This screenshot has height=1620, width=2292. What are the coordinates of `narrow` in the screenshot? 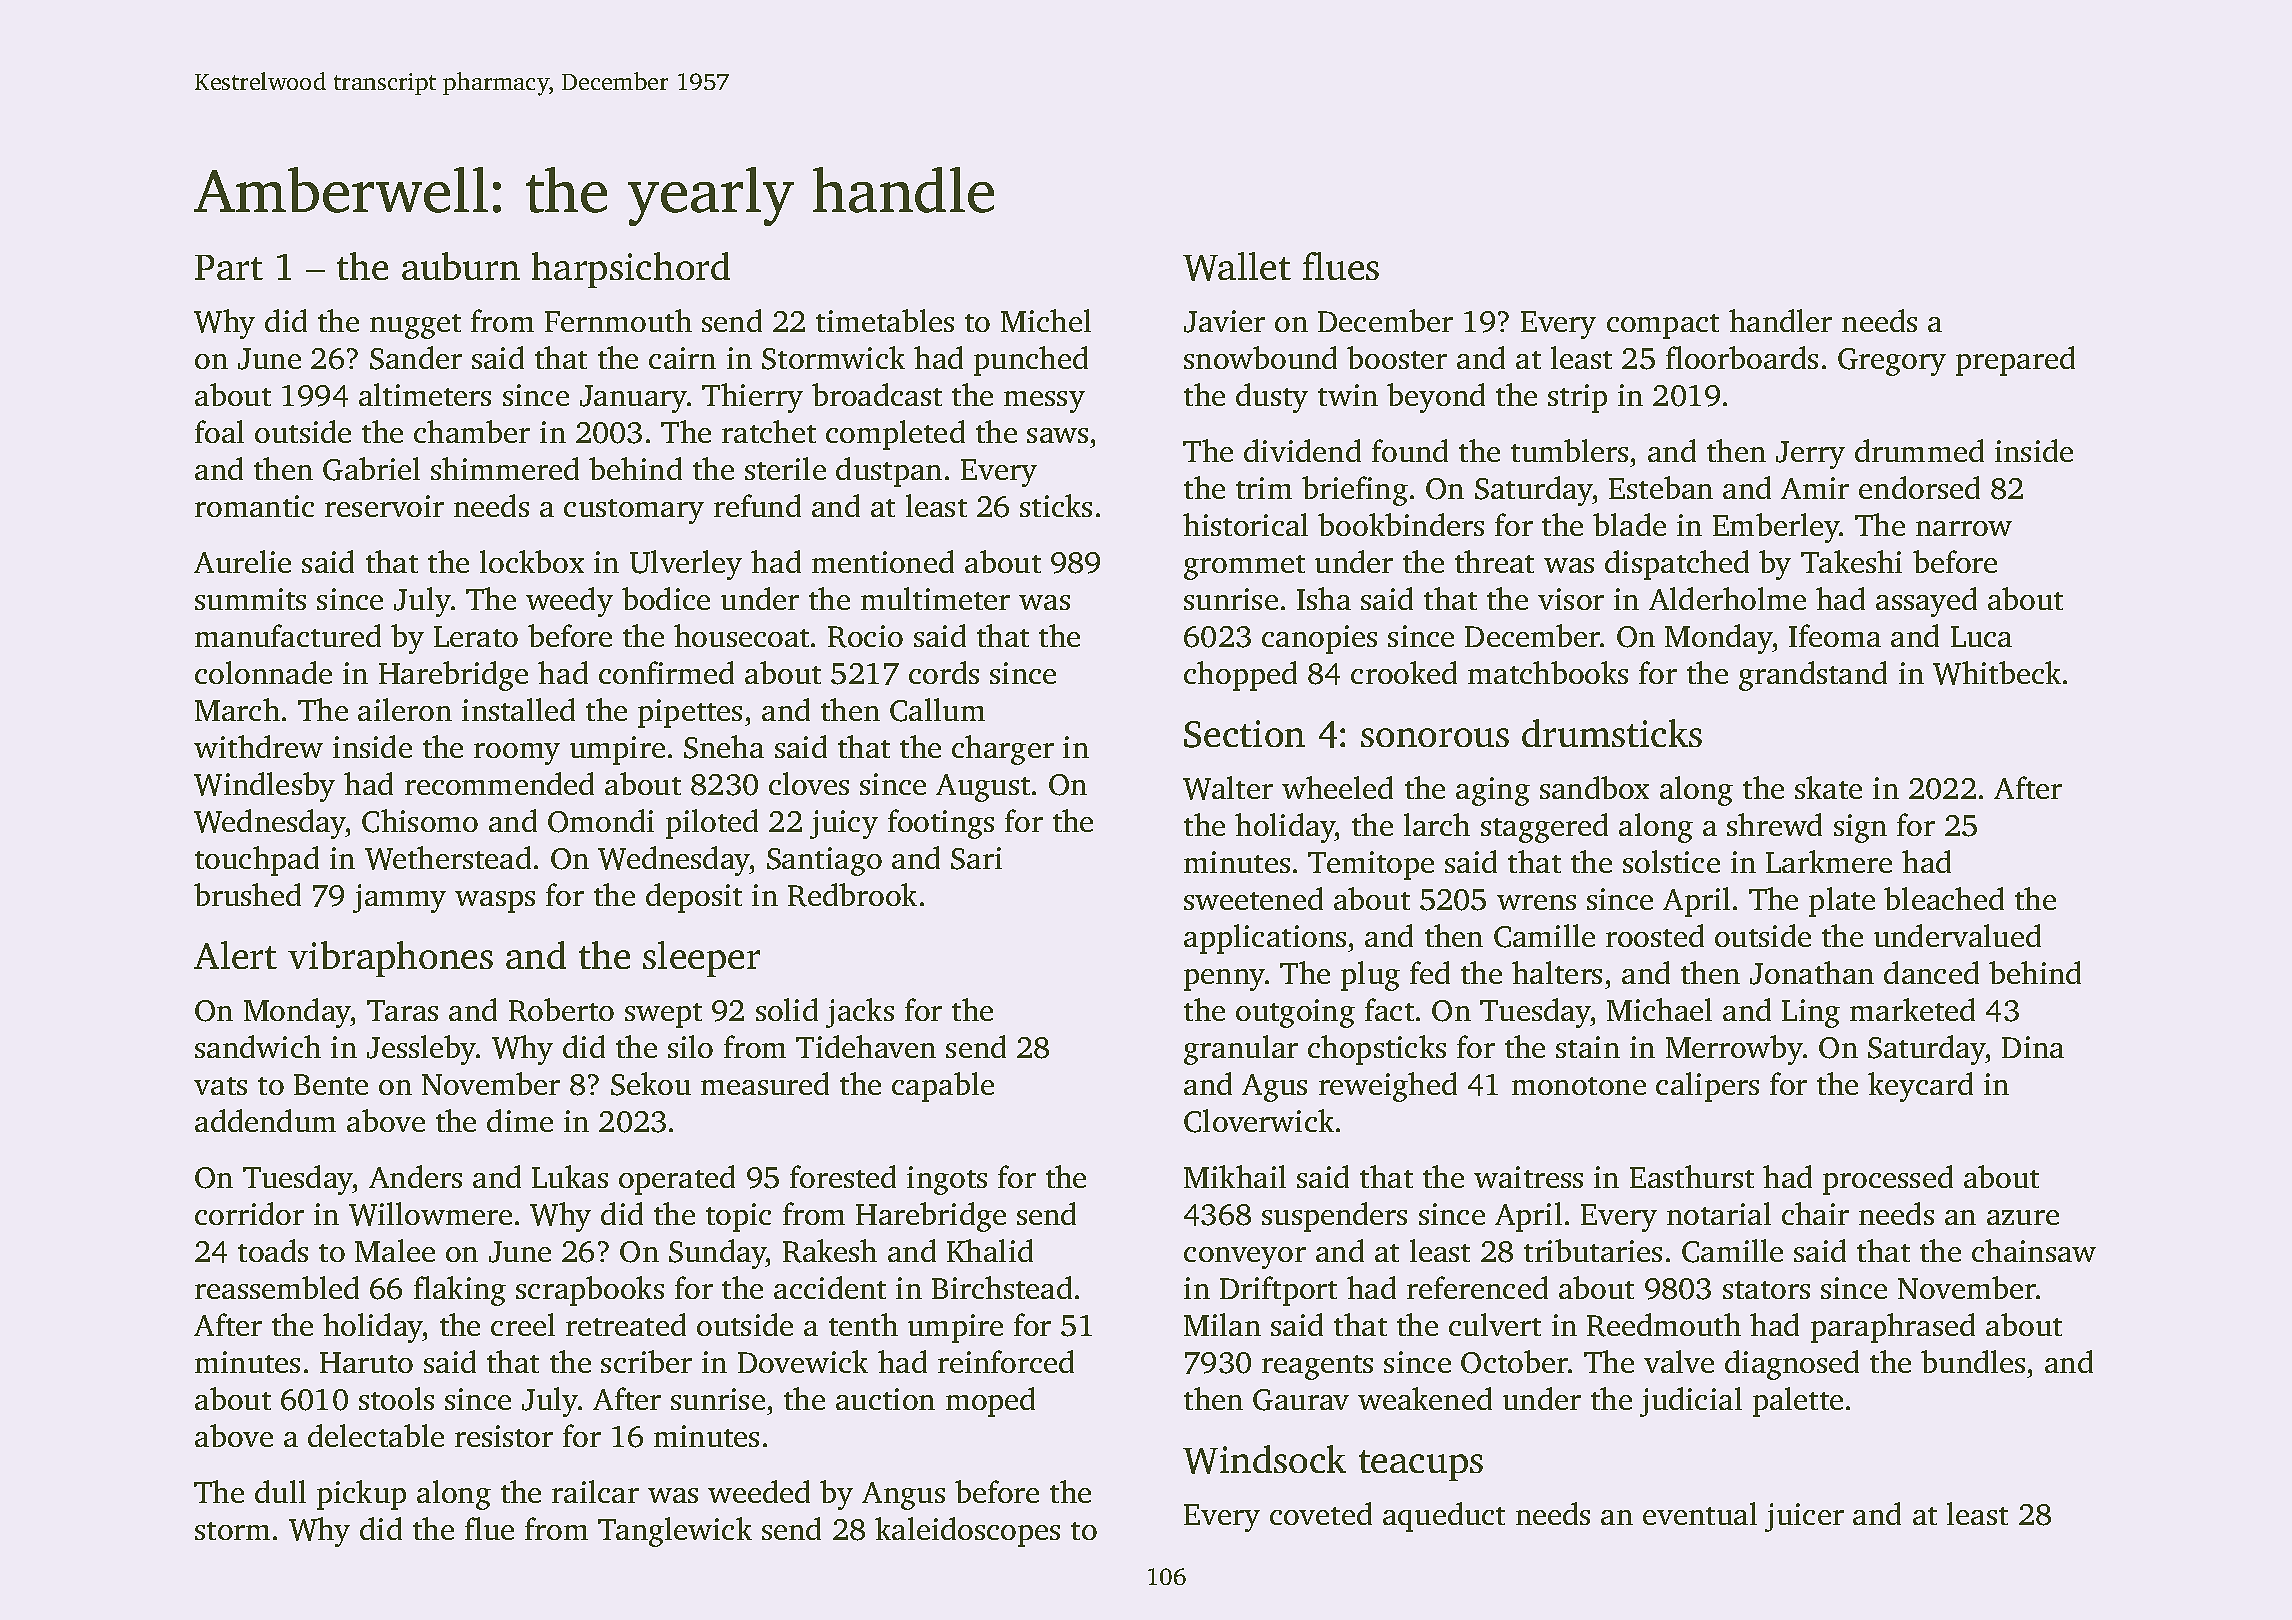 It's located at (1964, 528).
